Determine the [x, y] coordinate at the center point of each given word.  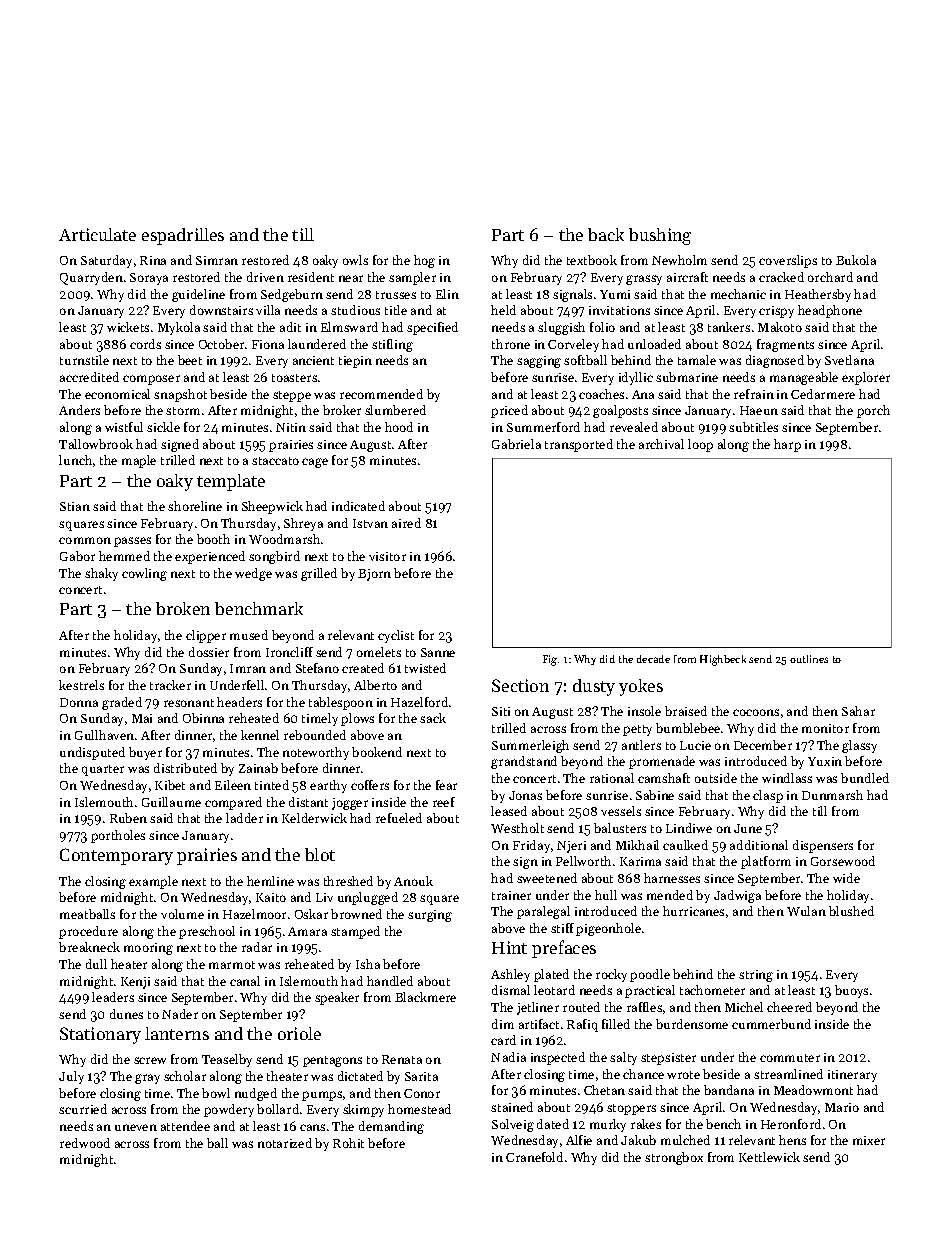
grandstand [524, 762]
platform [766, 862]
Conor [422, 1093]
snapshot [180, 395]
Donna [79, 702]
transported [579, 445]
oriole [299, 1033]
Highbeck [723, 660]
